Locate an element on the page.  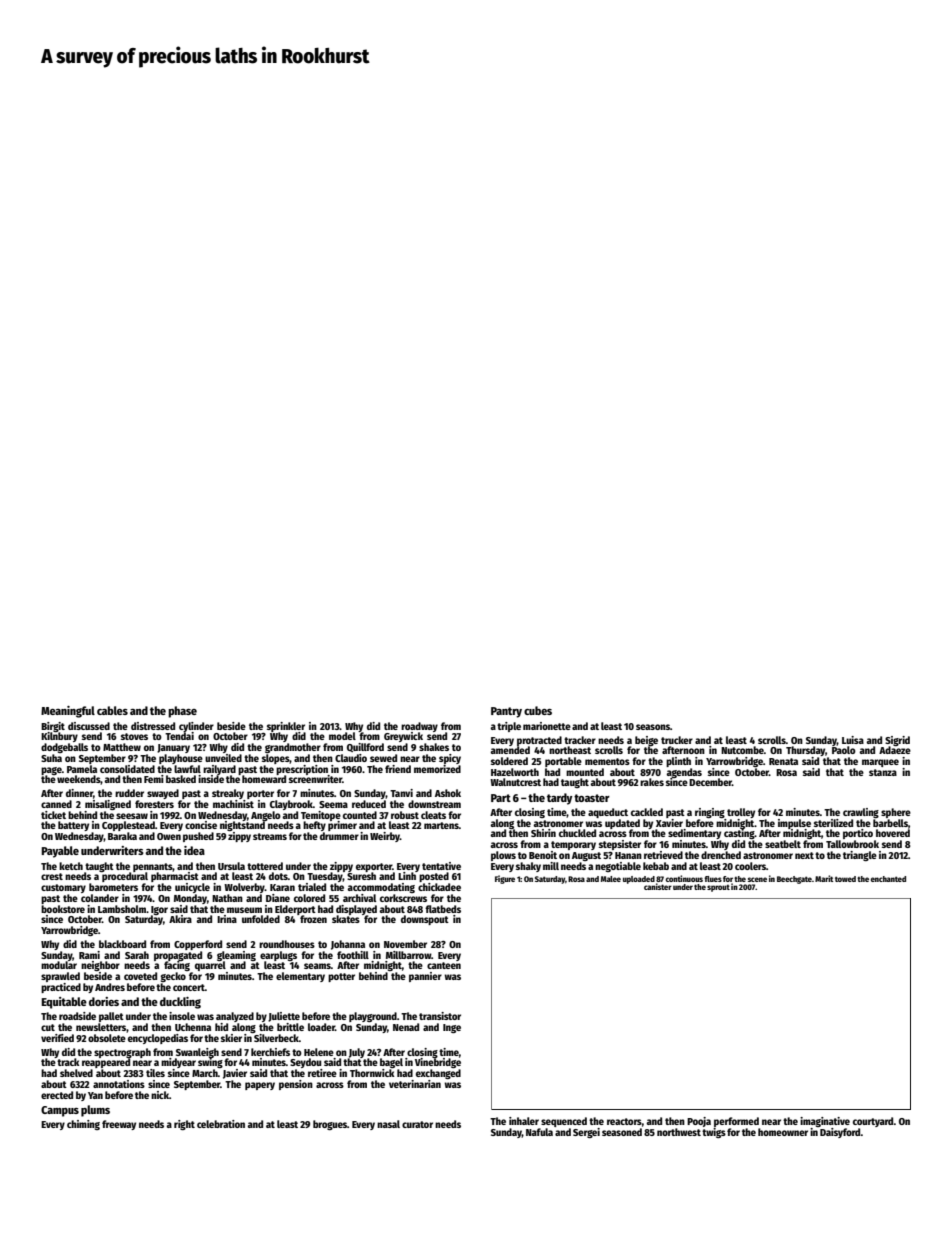
Weirby is located at coordinates (385, 837).
